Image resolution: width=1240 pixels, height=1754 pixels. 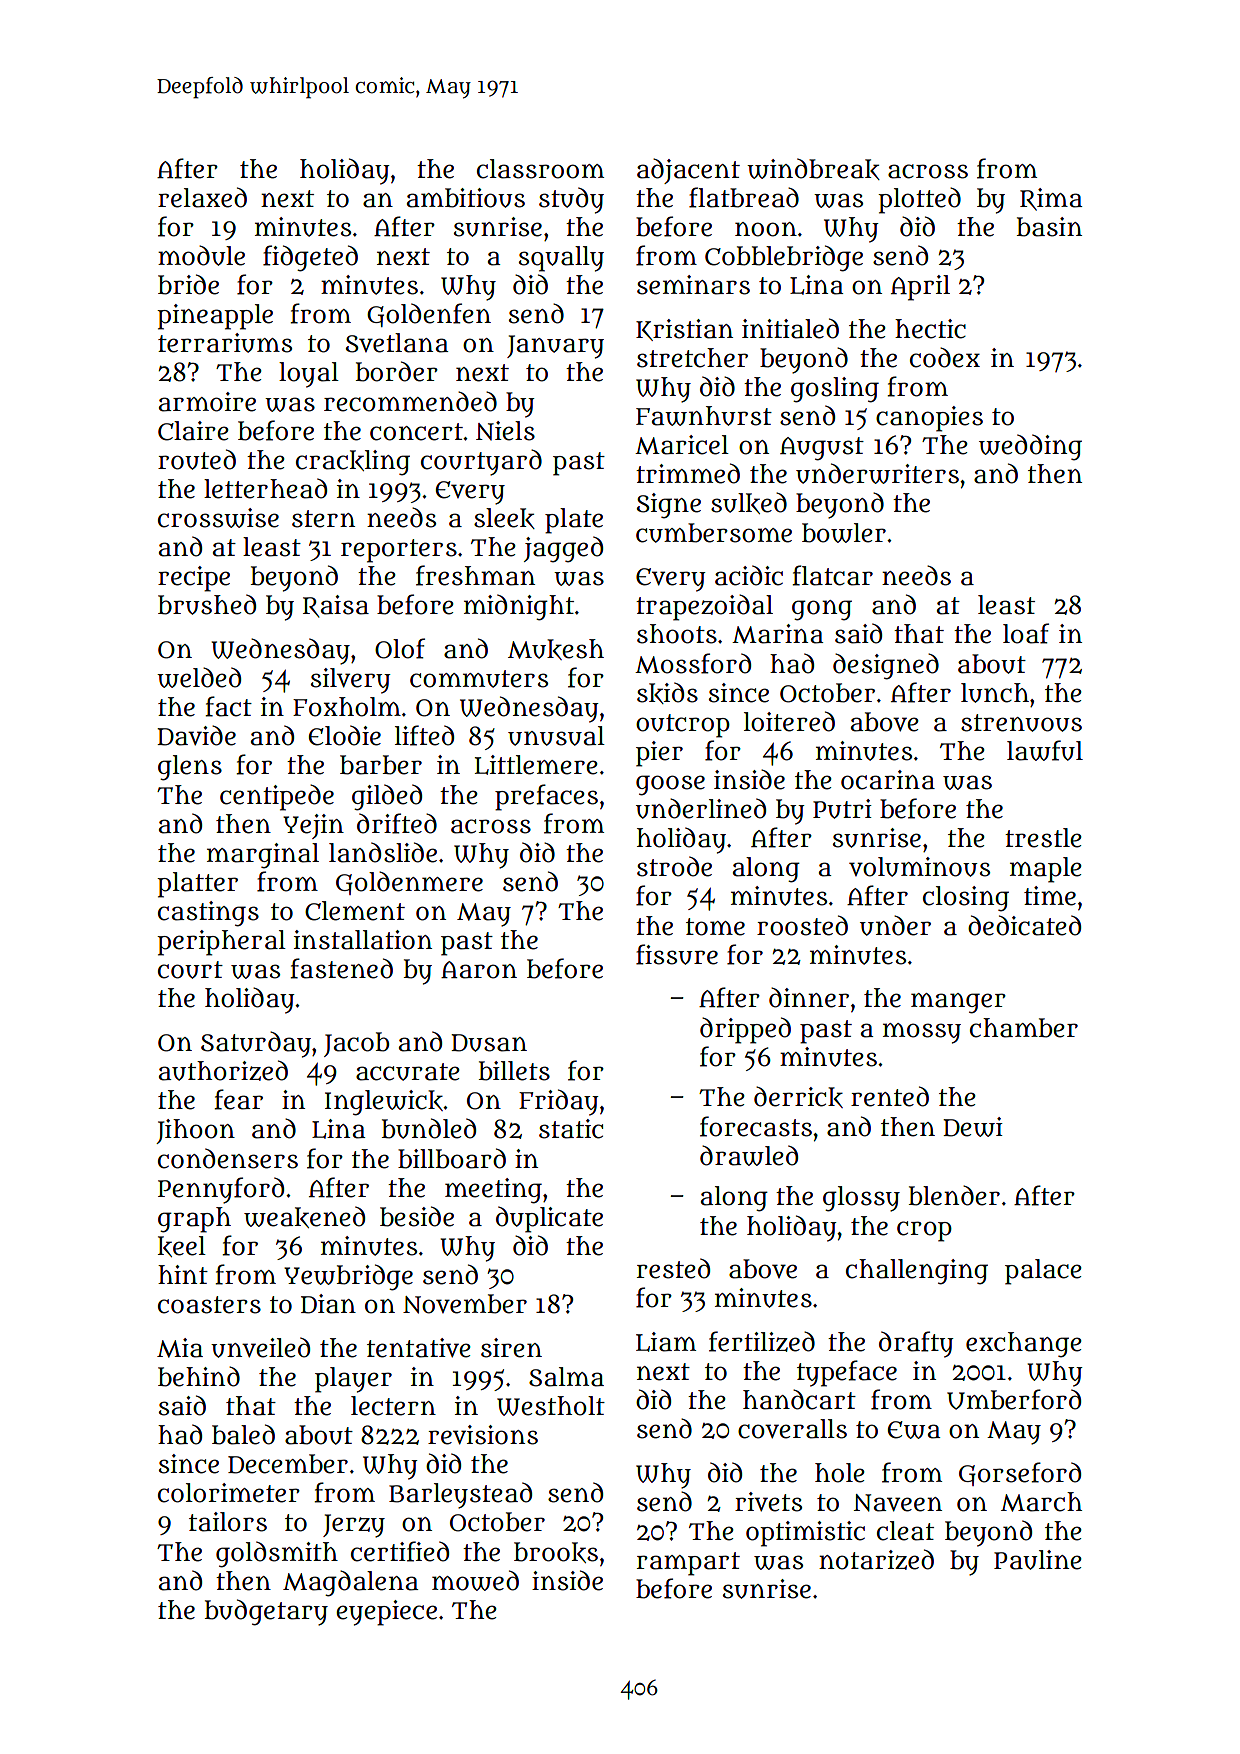 What do you see at coordinates (479, 679) in the screenshot?
I see `commuters` at bounding box center [479, 679].
